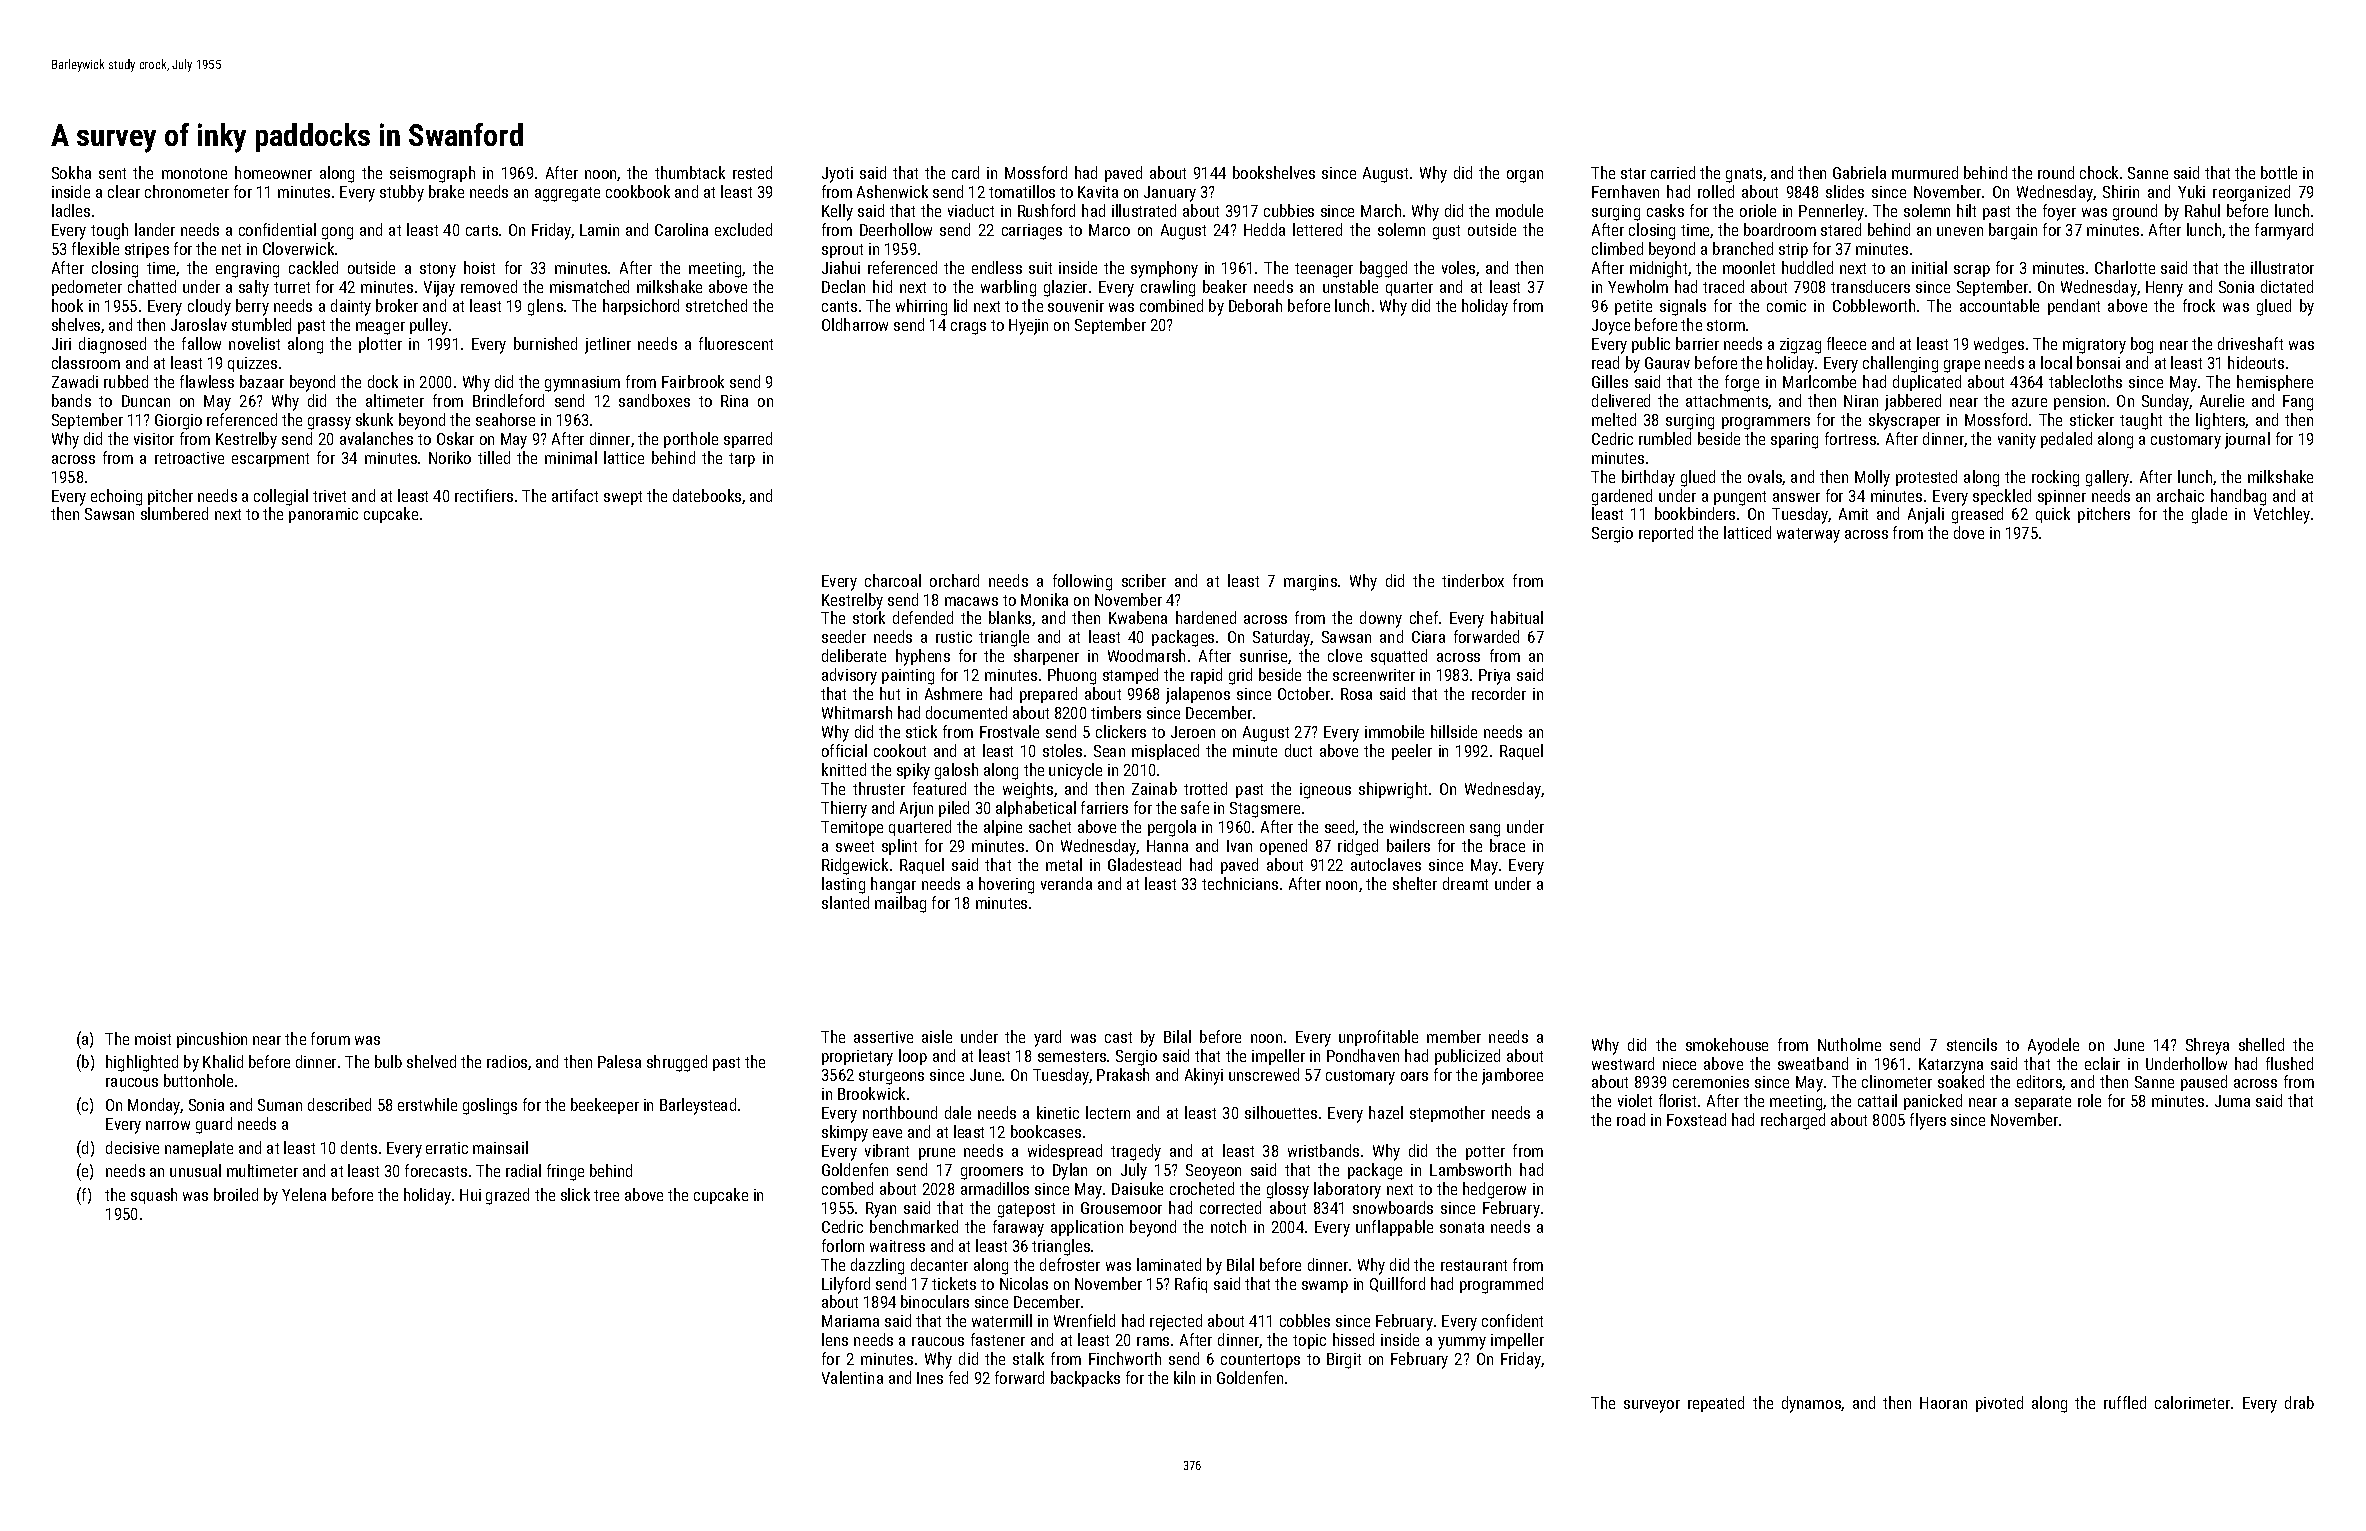 This document has height=1531, width=2366. What do you see at coordinates (571, 457) in the document?
I see `minimal` at bounding box center [571, 457].
